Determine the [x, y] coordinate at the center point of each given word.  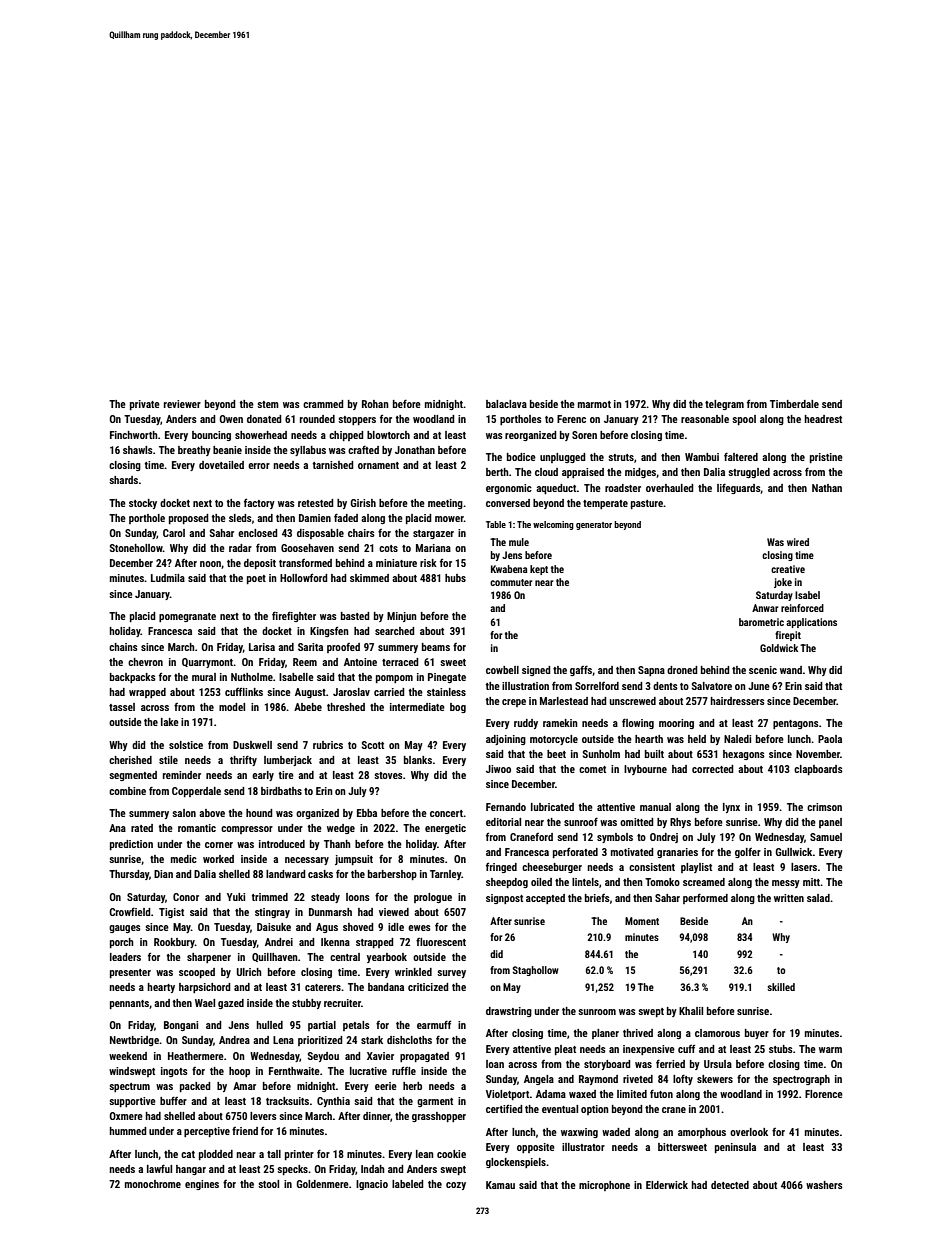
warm [830, 1050]
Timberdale [794, 404]
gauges [125, 929]
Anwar [765, 608]
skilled [781, 987]
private [145, 405]
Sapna [651, 671]
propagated [424, 1057]
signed [536, 671]
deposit [260, 564]
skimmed [369, 578]
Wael [205, 1003]
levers [263, 1116]
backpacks [133, 678]
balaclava [506, 404]
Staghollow [535, 971]
